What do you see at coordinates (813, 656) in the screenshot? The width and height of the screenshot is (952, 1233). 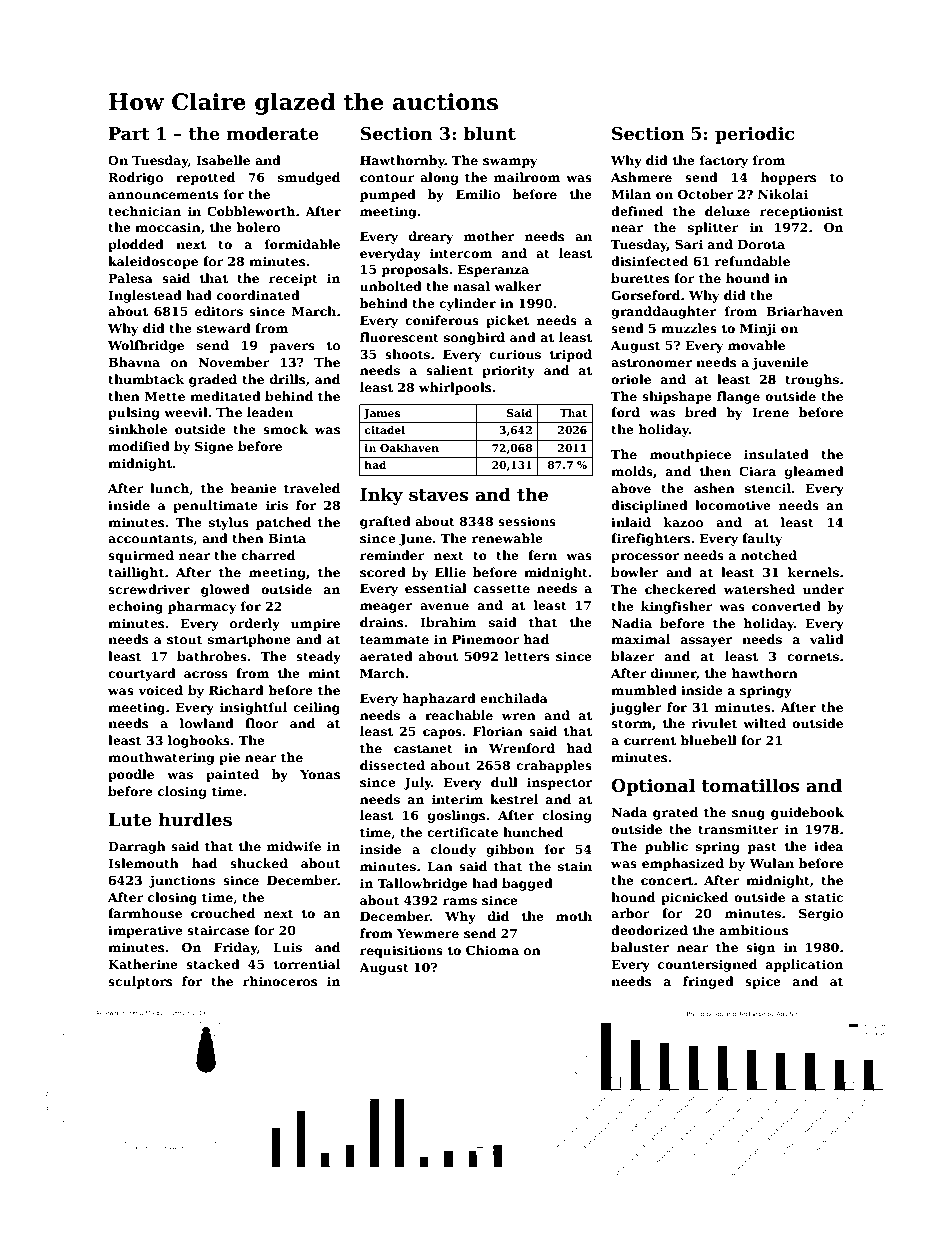 I see `cornets` at bounding box center [813, 656].
